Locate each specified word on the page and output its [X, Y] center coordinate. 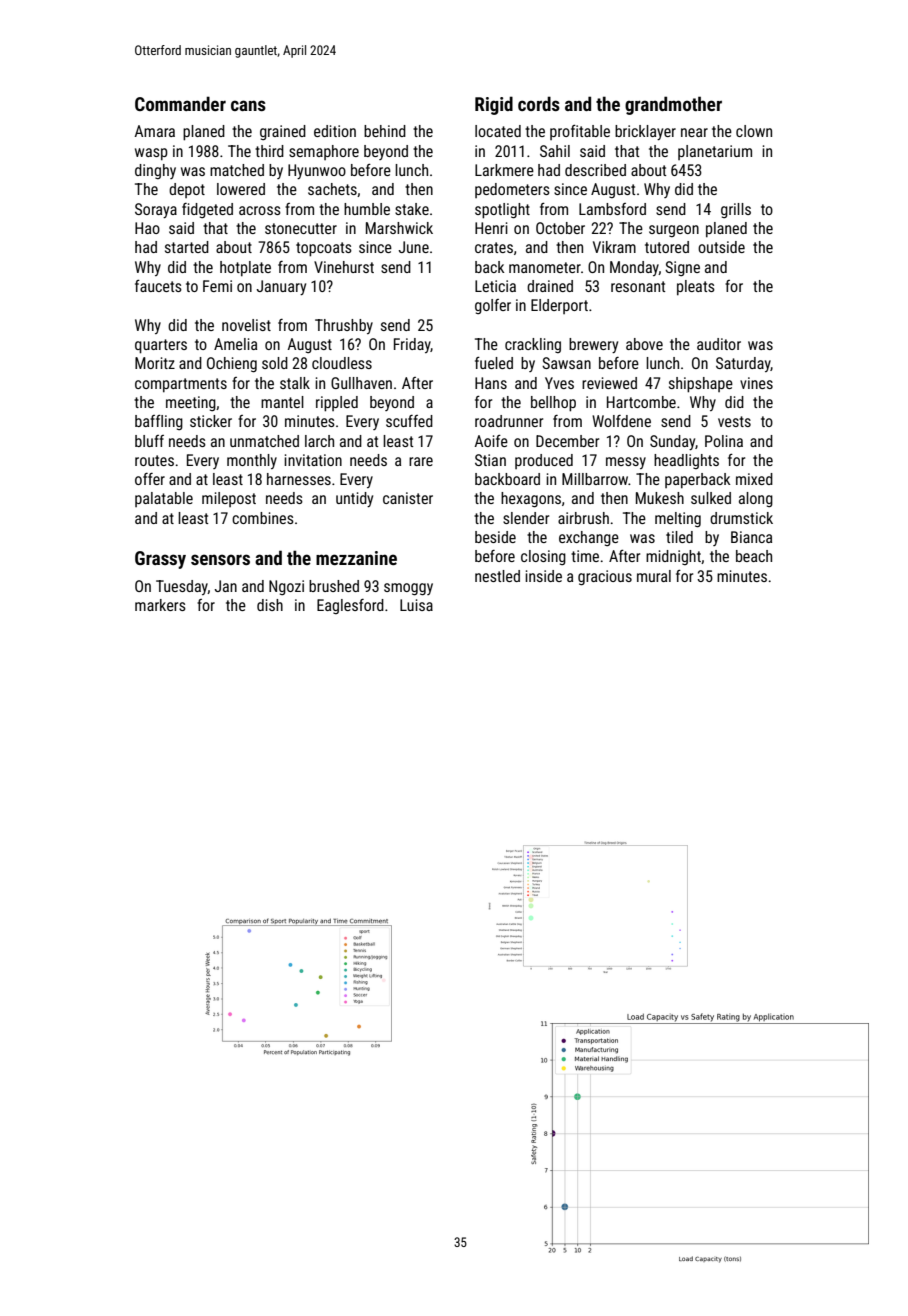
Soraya [156, 210]
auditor [719, 344]
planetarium [715, 152]
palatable [164, 499]
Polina [724, 441]
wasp [151, 154]
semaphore [324, 152]
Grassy [160, 560]
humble [367, 209]
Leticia [495, 286]
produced [544, 461]
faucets [158, 286]
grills [736, 210]
